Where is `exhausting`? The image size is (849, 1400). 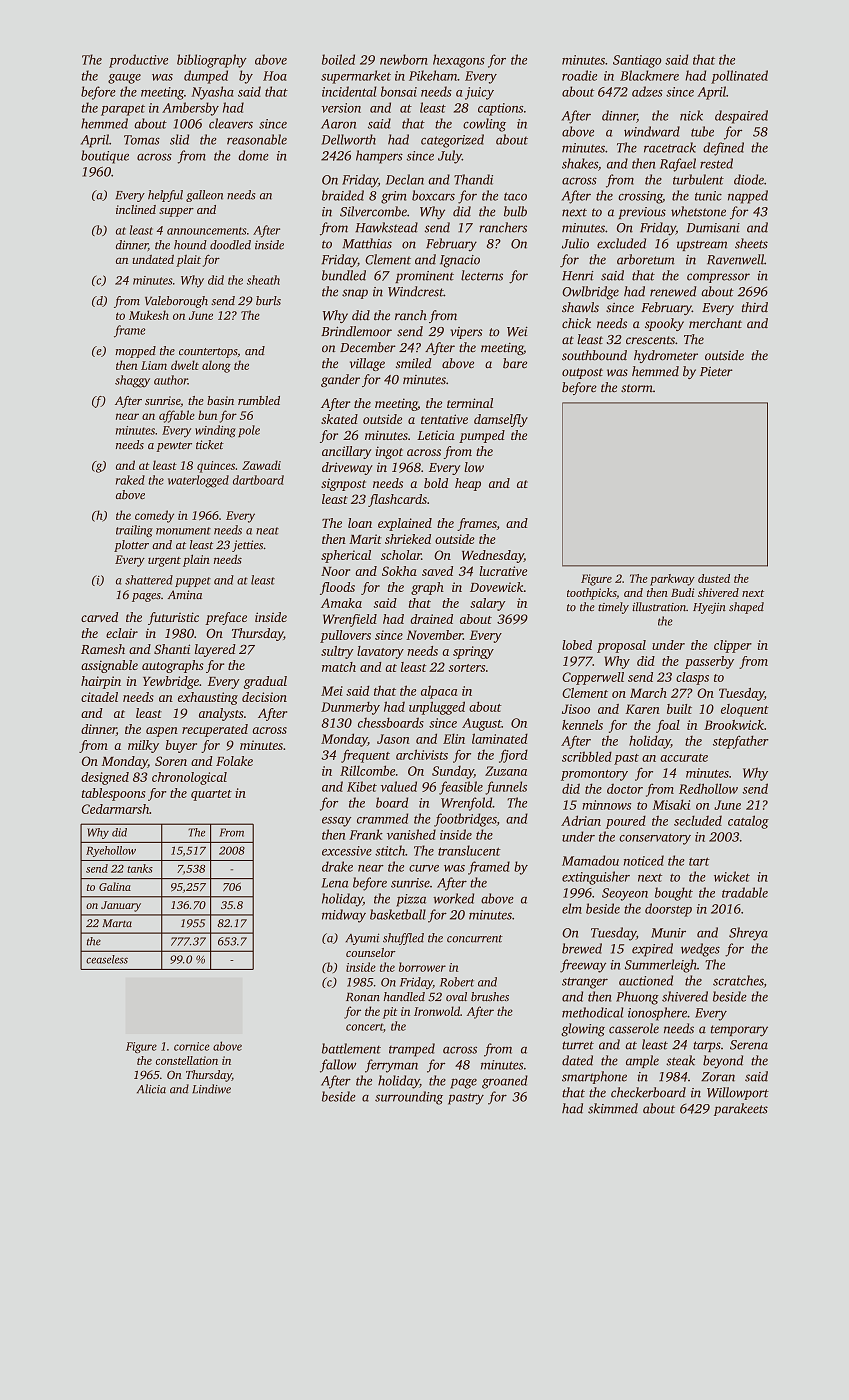
exhausting is located at coordinates (208, 698).
